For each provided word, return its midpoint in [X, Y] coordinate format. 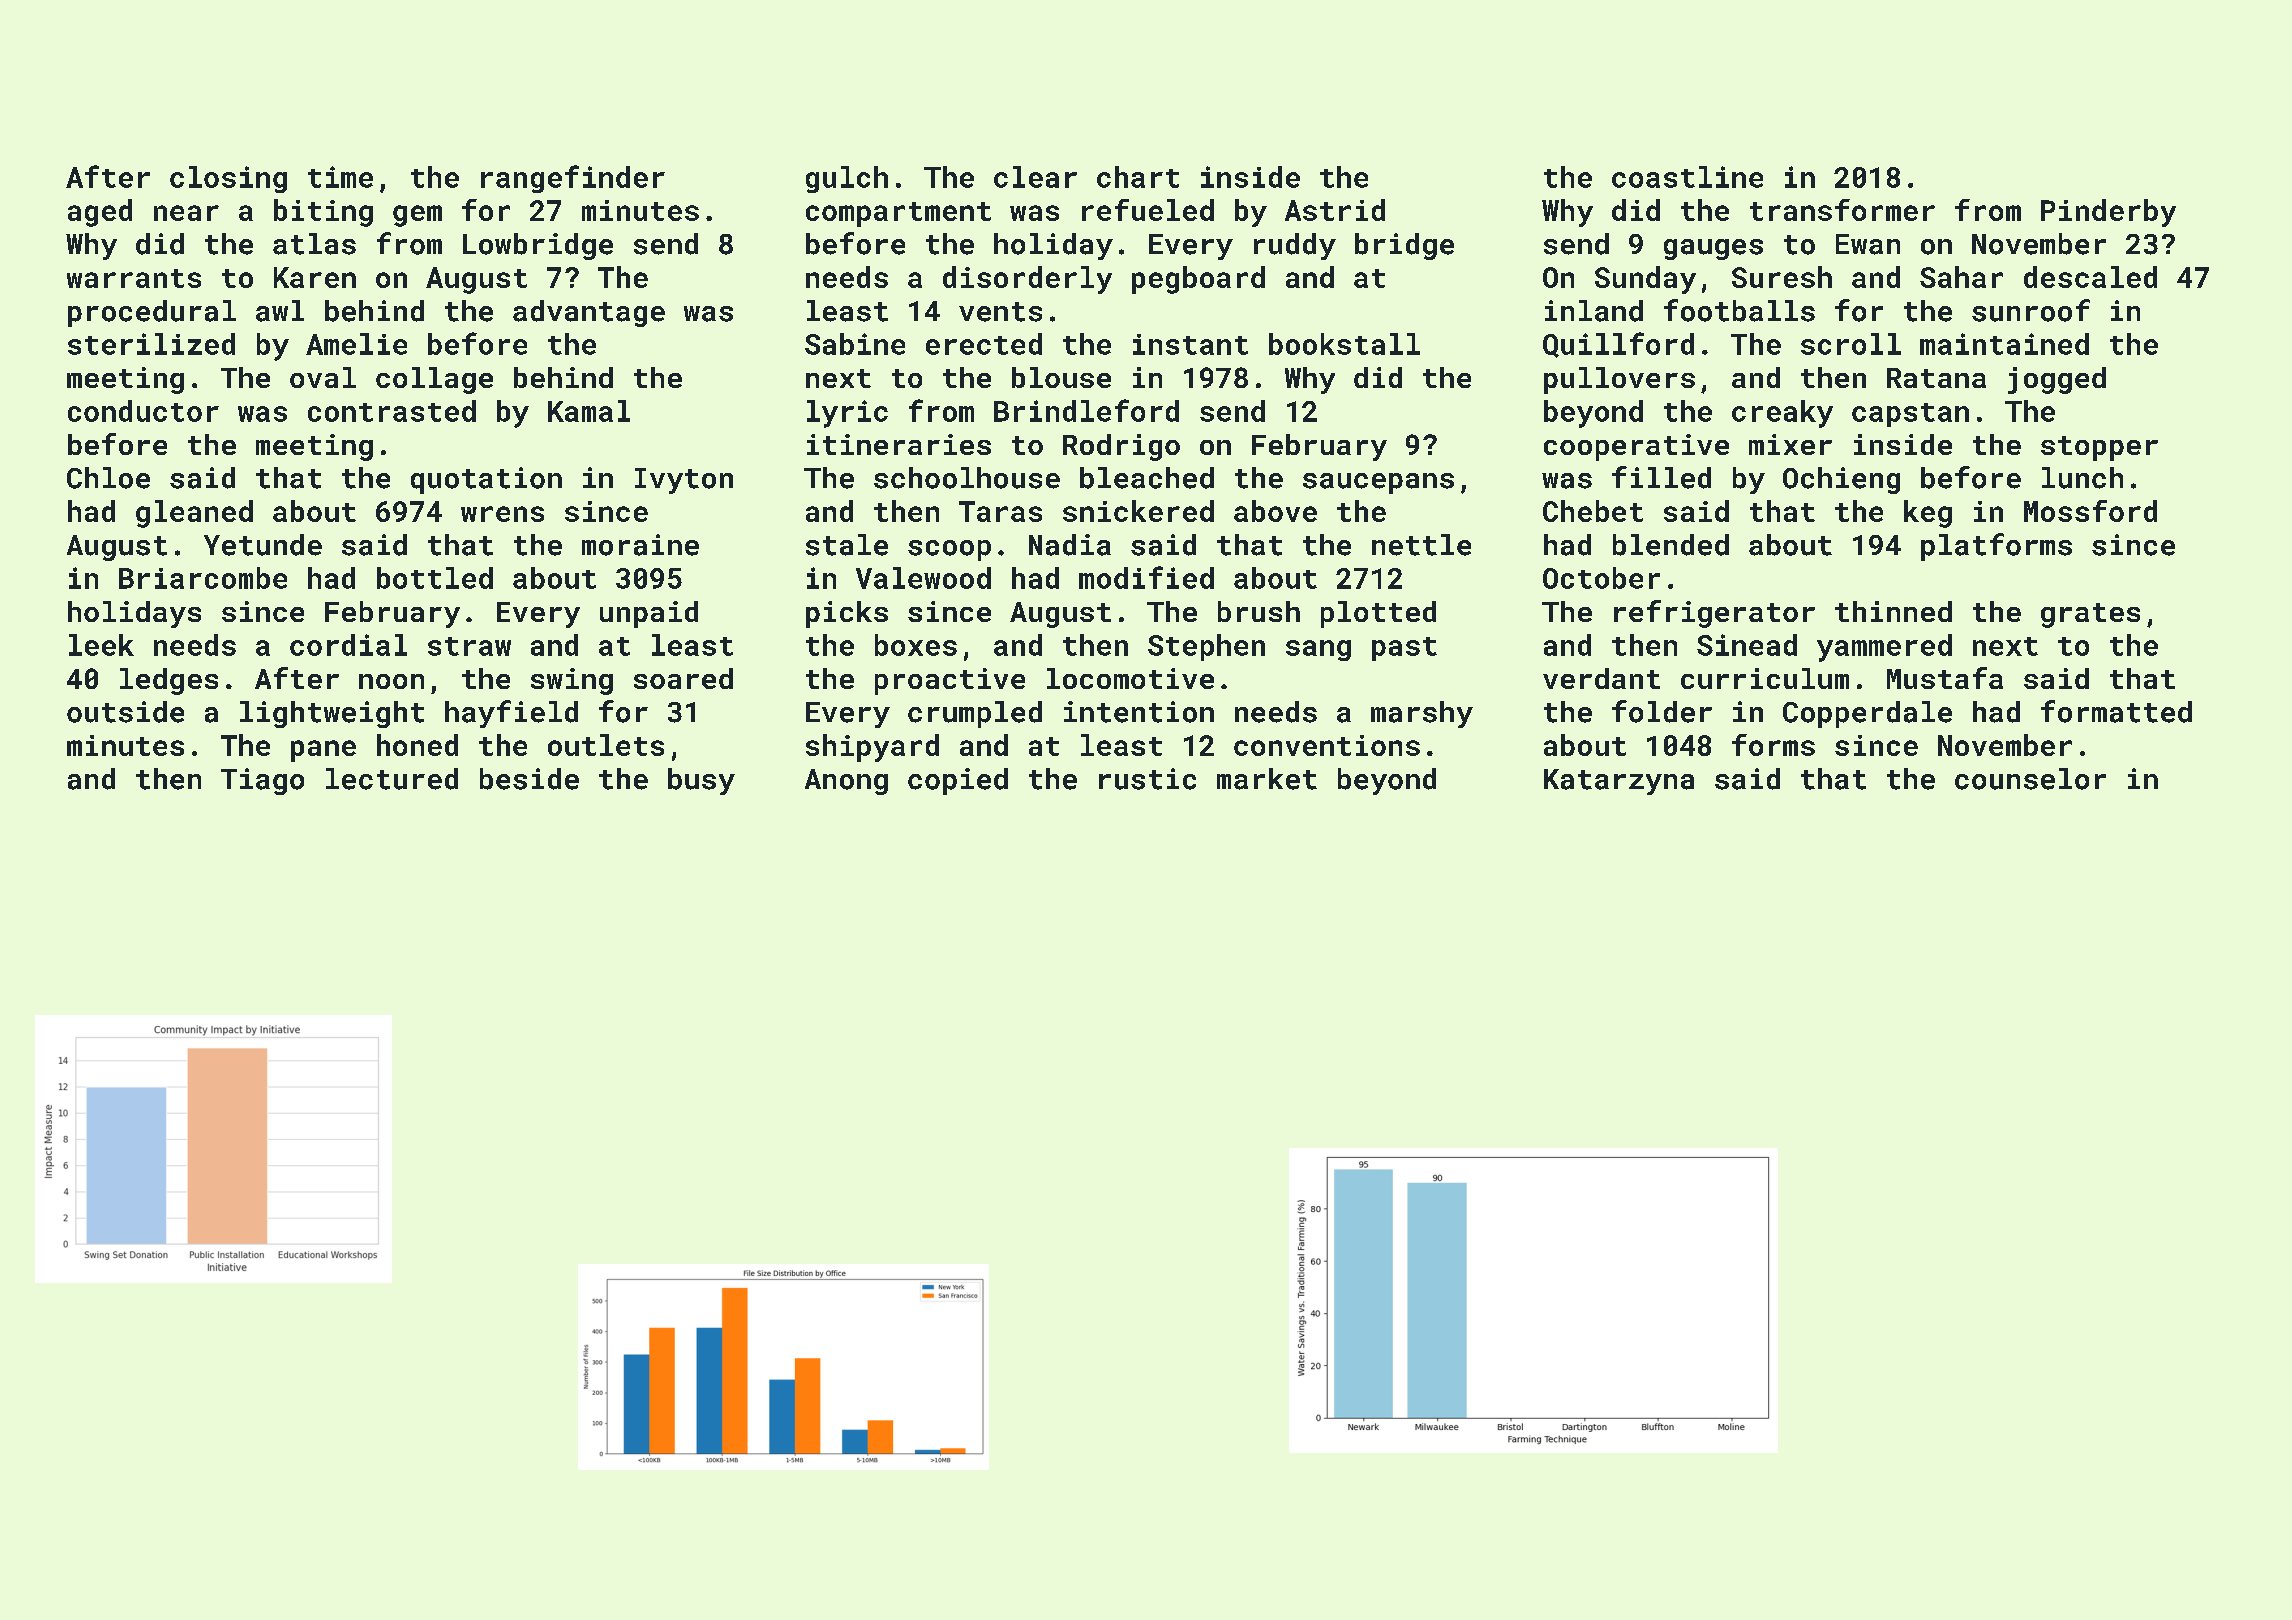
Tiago [262, 781]
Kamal [589, 411]
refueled [1148, 210]
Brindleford [1086, 410]
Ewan [1868, 244]
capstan [1910, 415]
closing [228, 179]
